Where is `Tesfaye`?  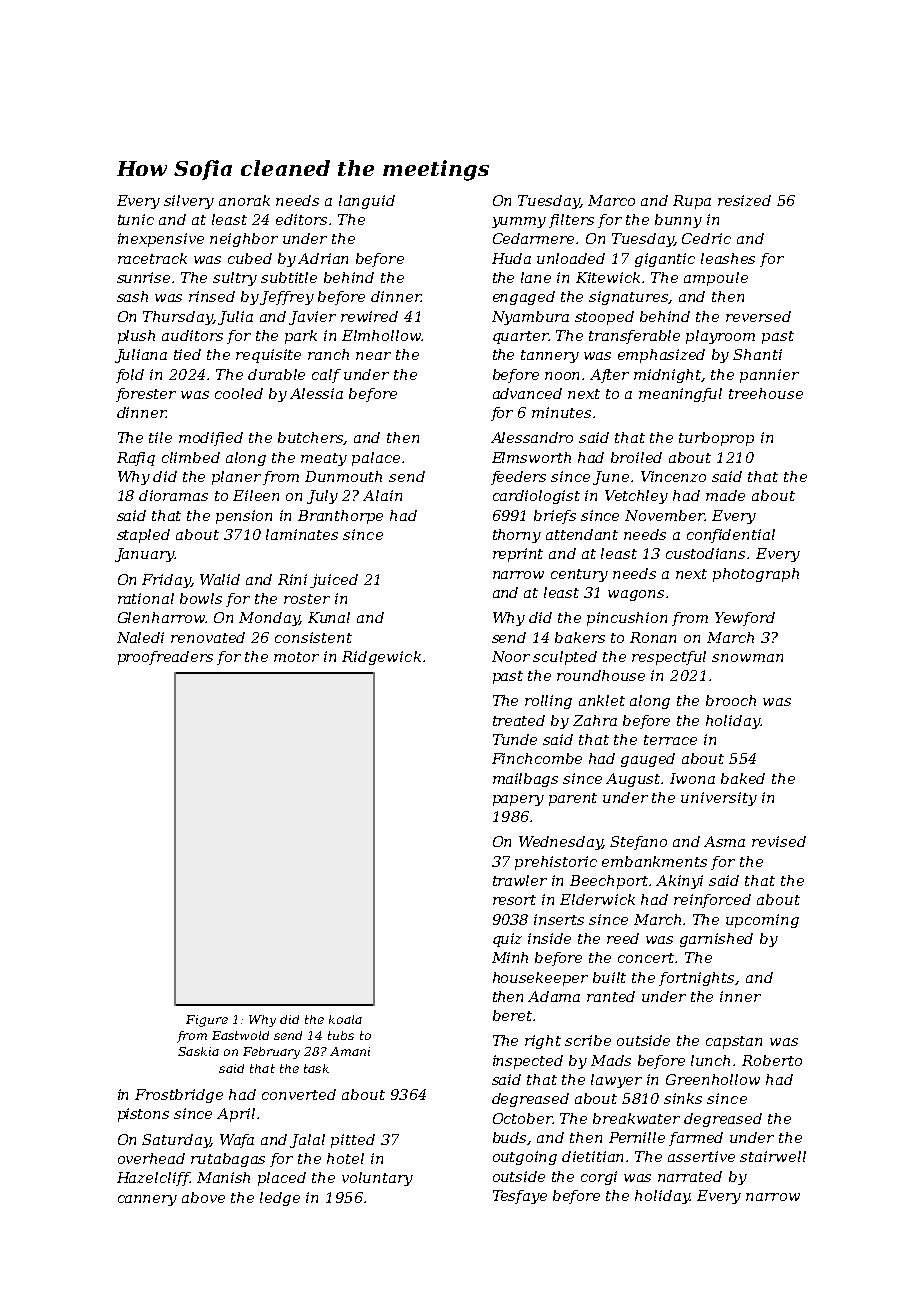 Tesfaye is located at coordinates (520, 1197).
